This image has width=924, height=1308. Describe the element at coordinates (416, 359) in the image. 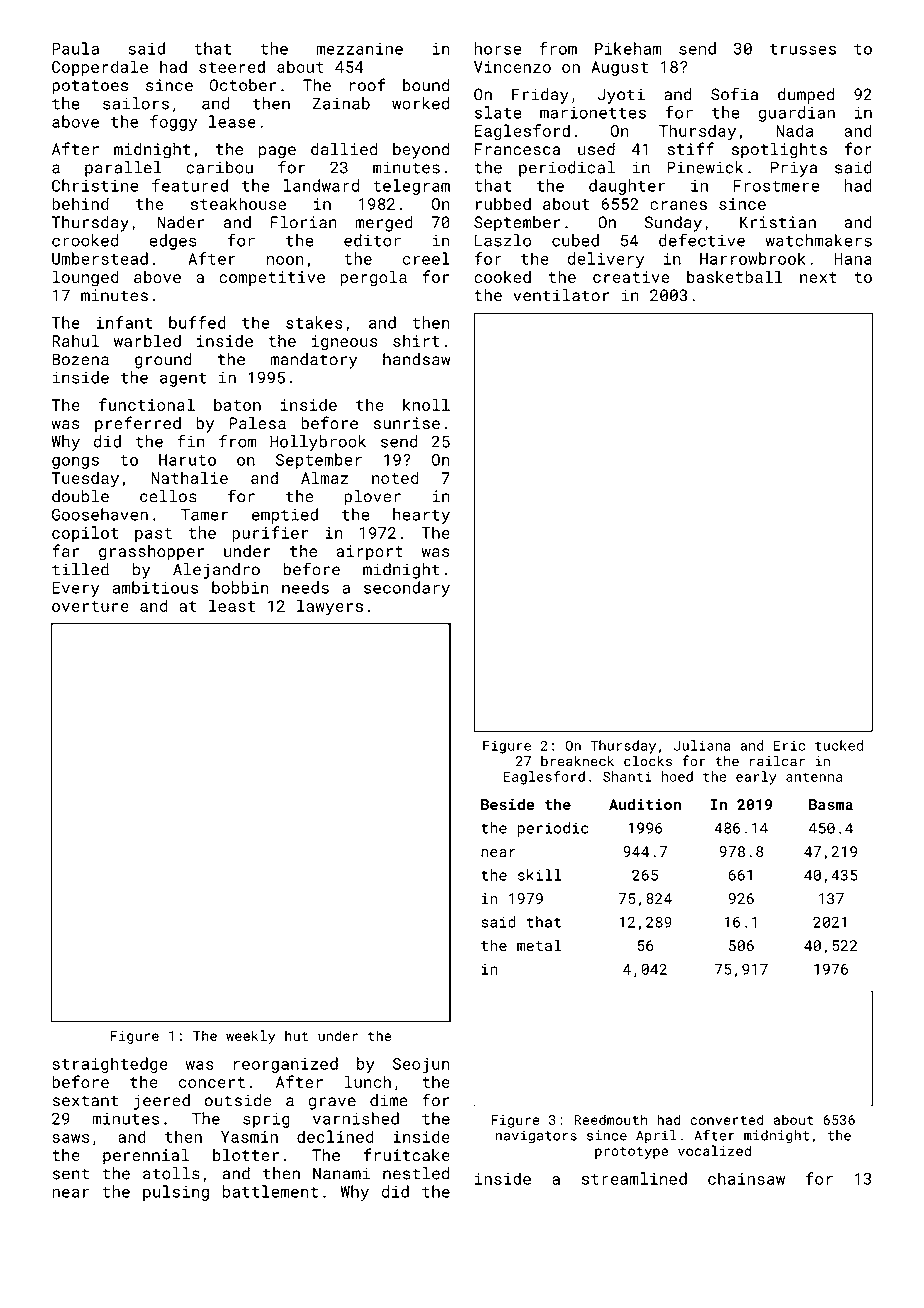

I see `handsaw` at that location.
